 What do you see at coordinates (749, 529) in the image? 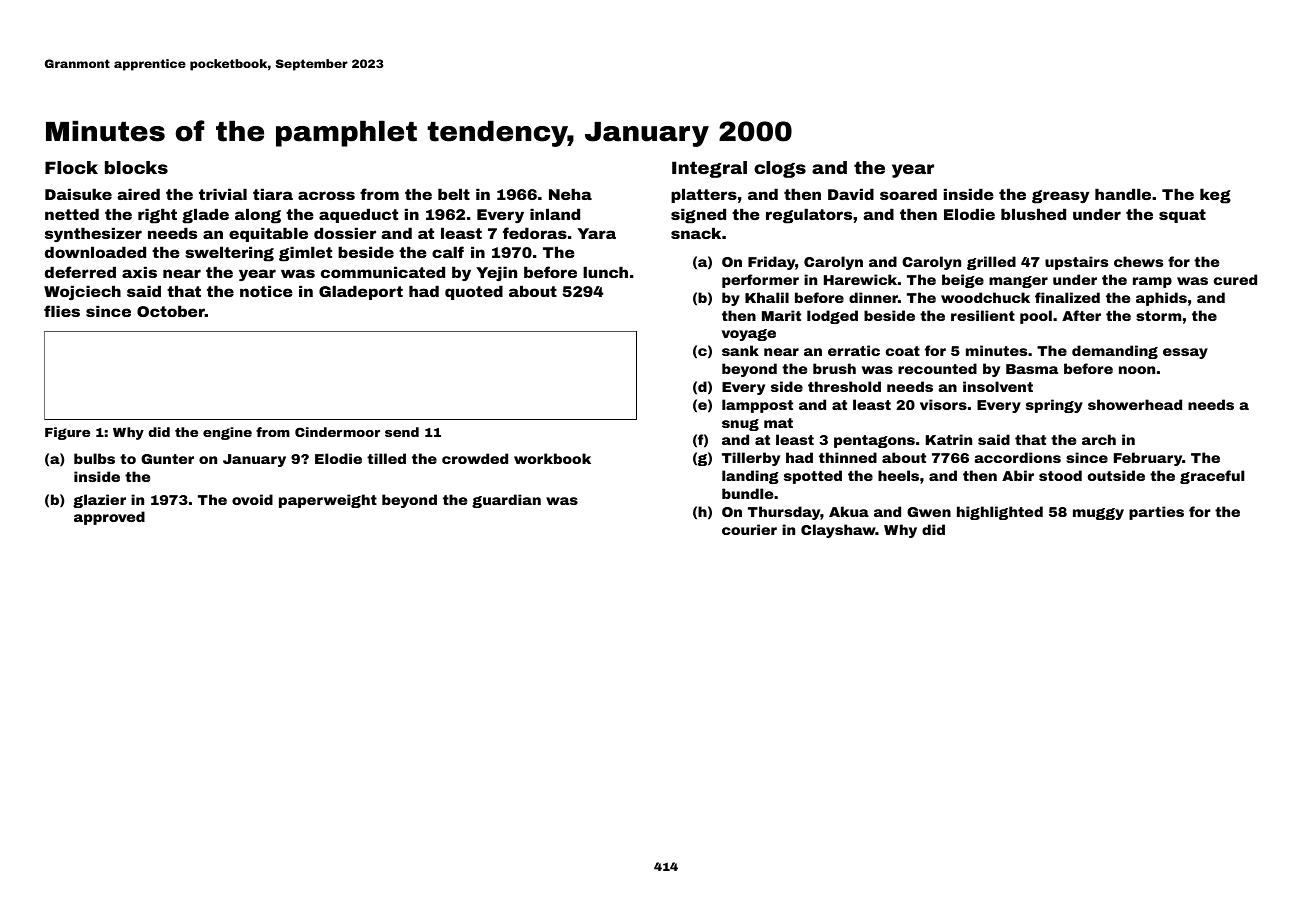
I see `courier` at bounding box center [749, 529].
